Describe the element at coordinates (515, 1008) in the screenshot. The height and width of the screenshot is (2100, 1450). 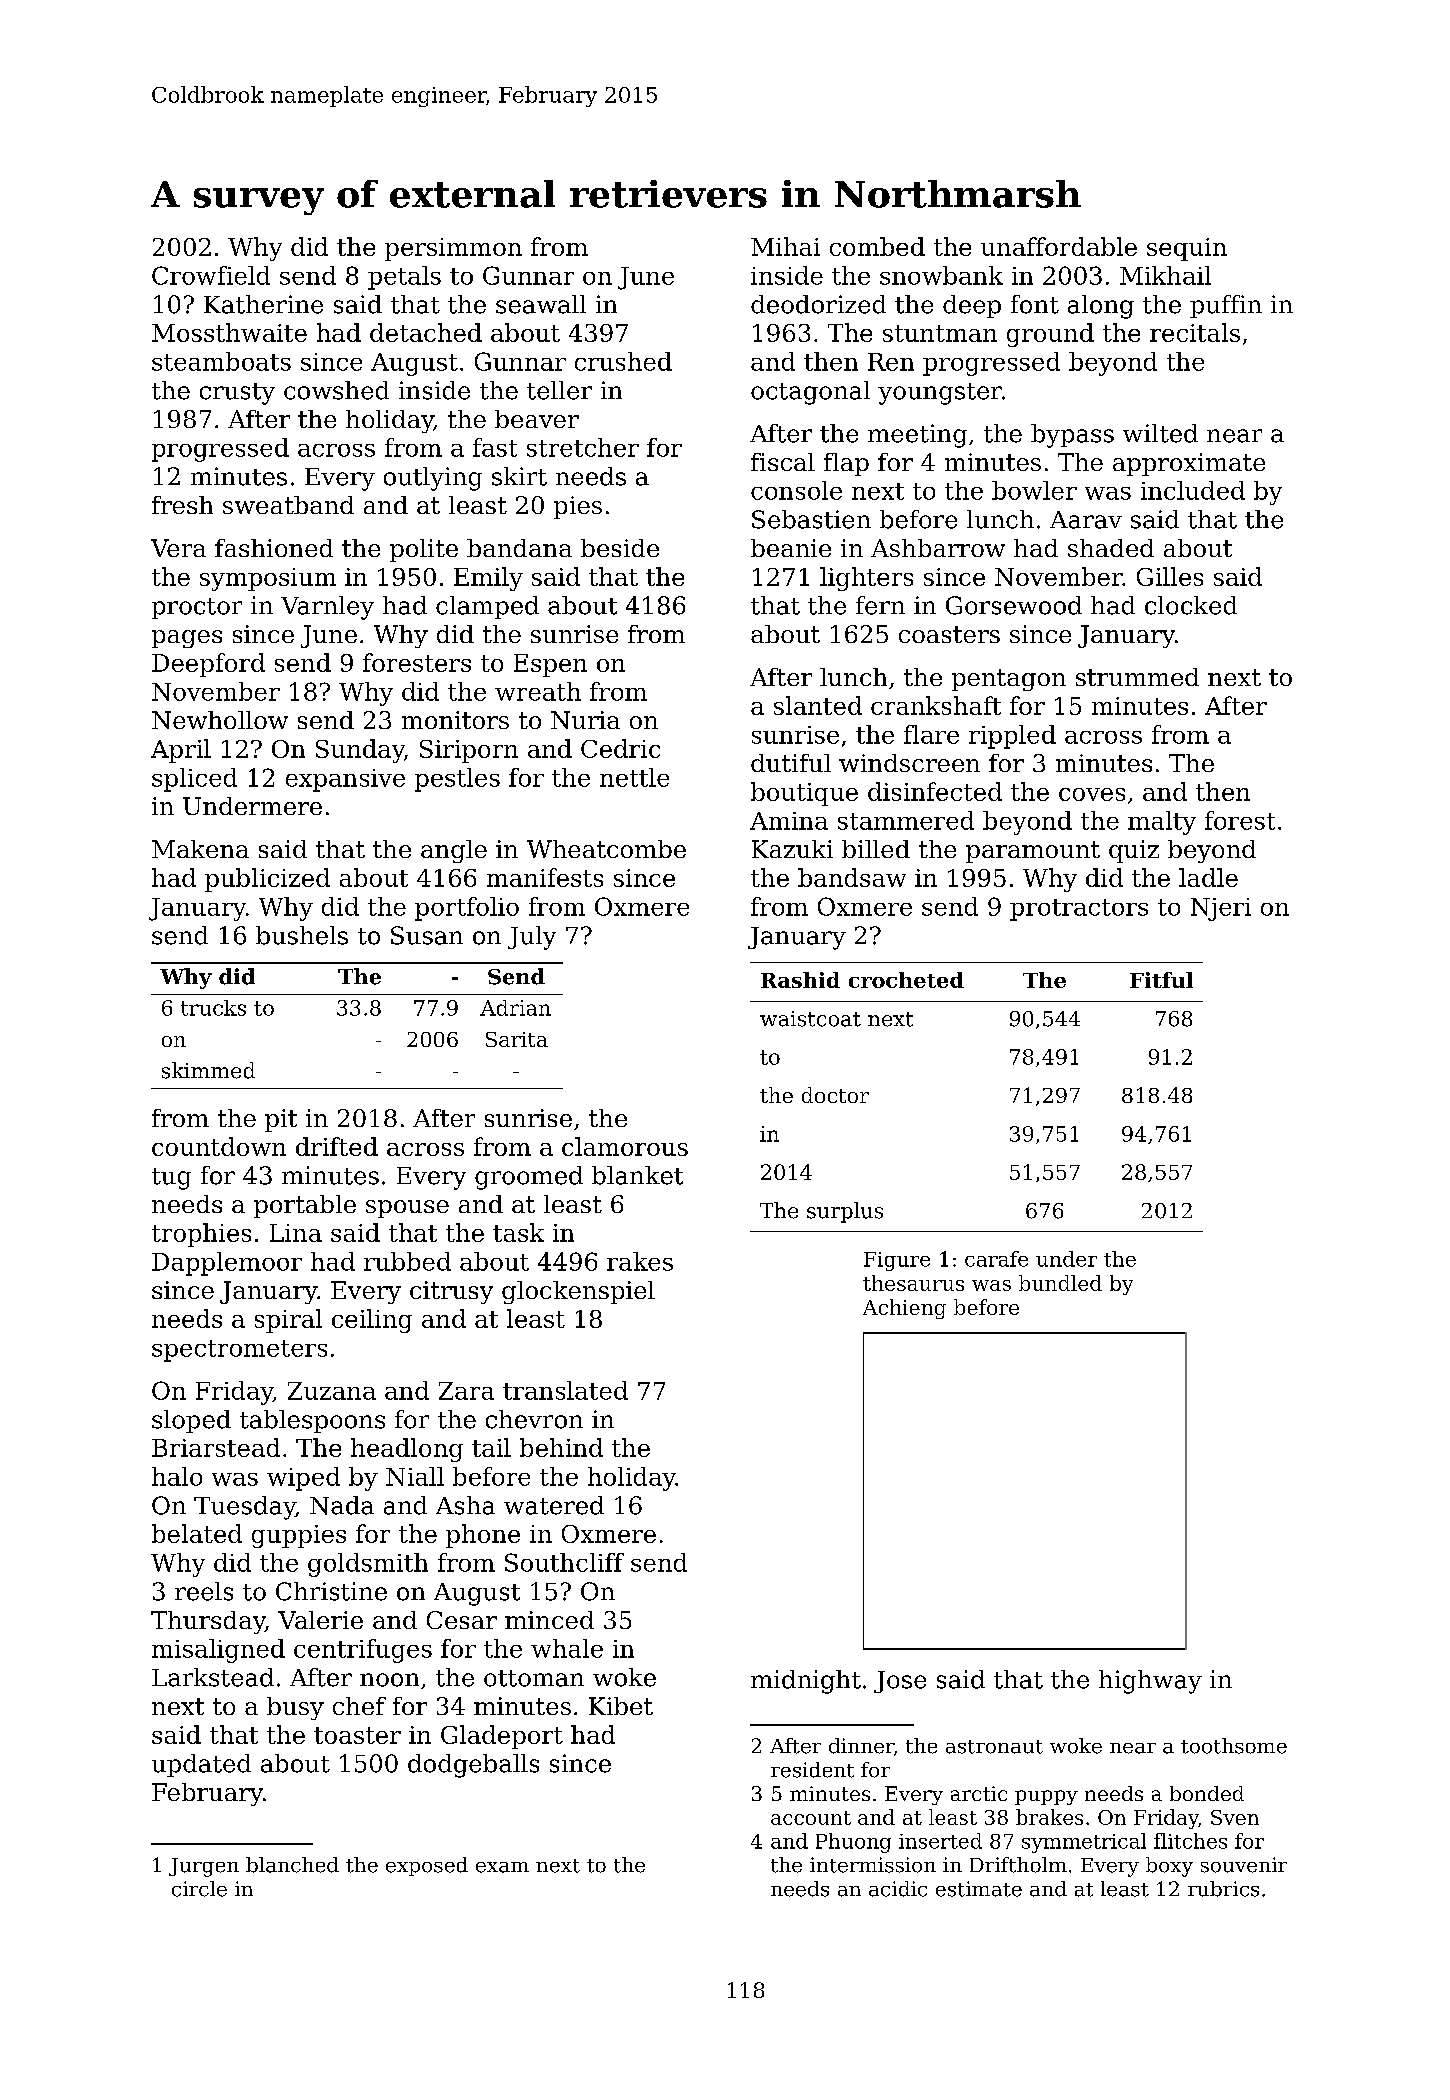
I see `Adrian` at that location.
